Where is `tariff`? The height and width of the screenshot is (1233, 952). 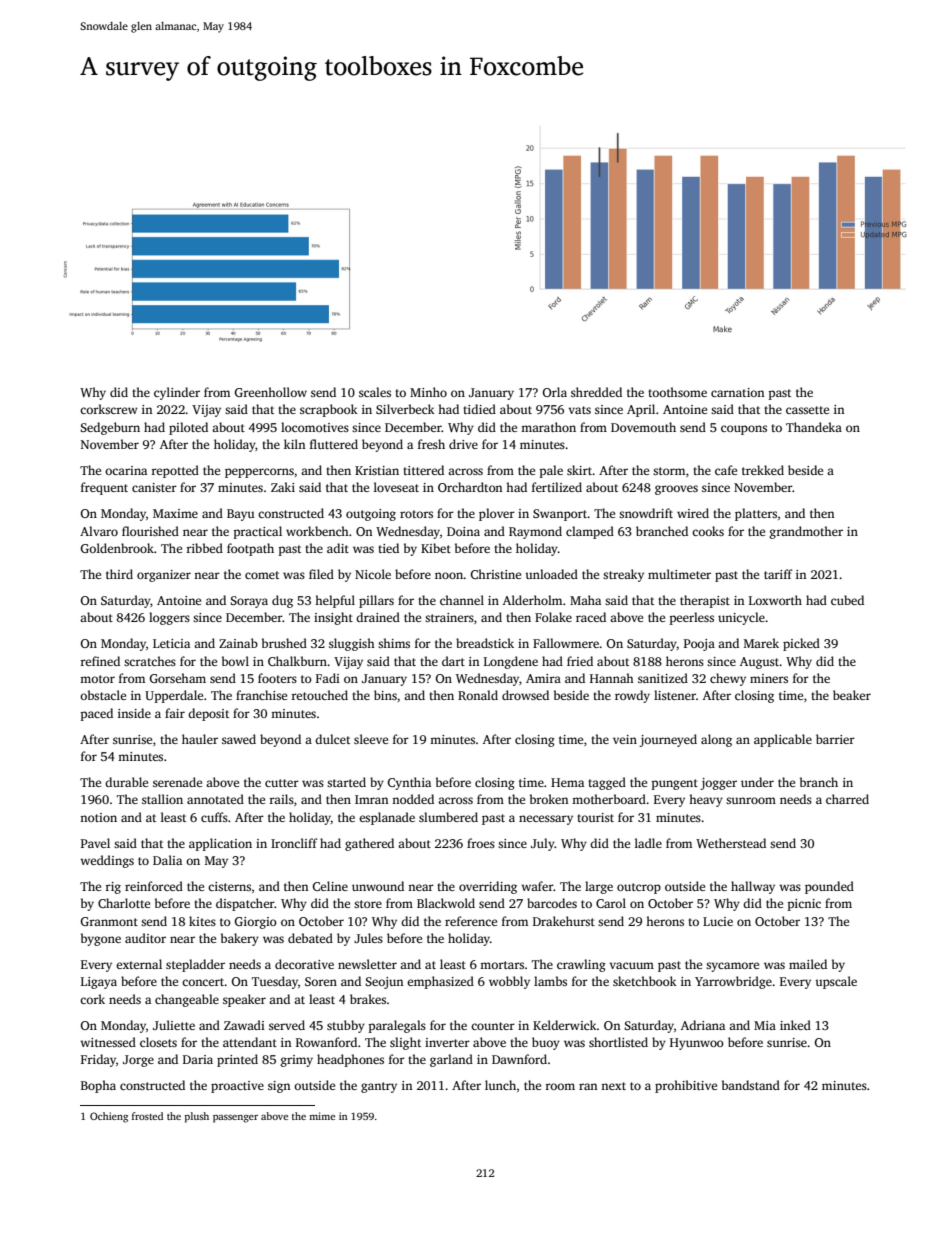
tariff is located at coordinates (778, 574).
